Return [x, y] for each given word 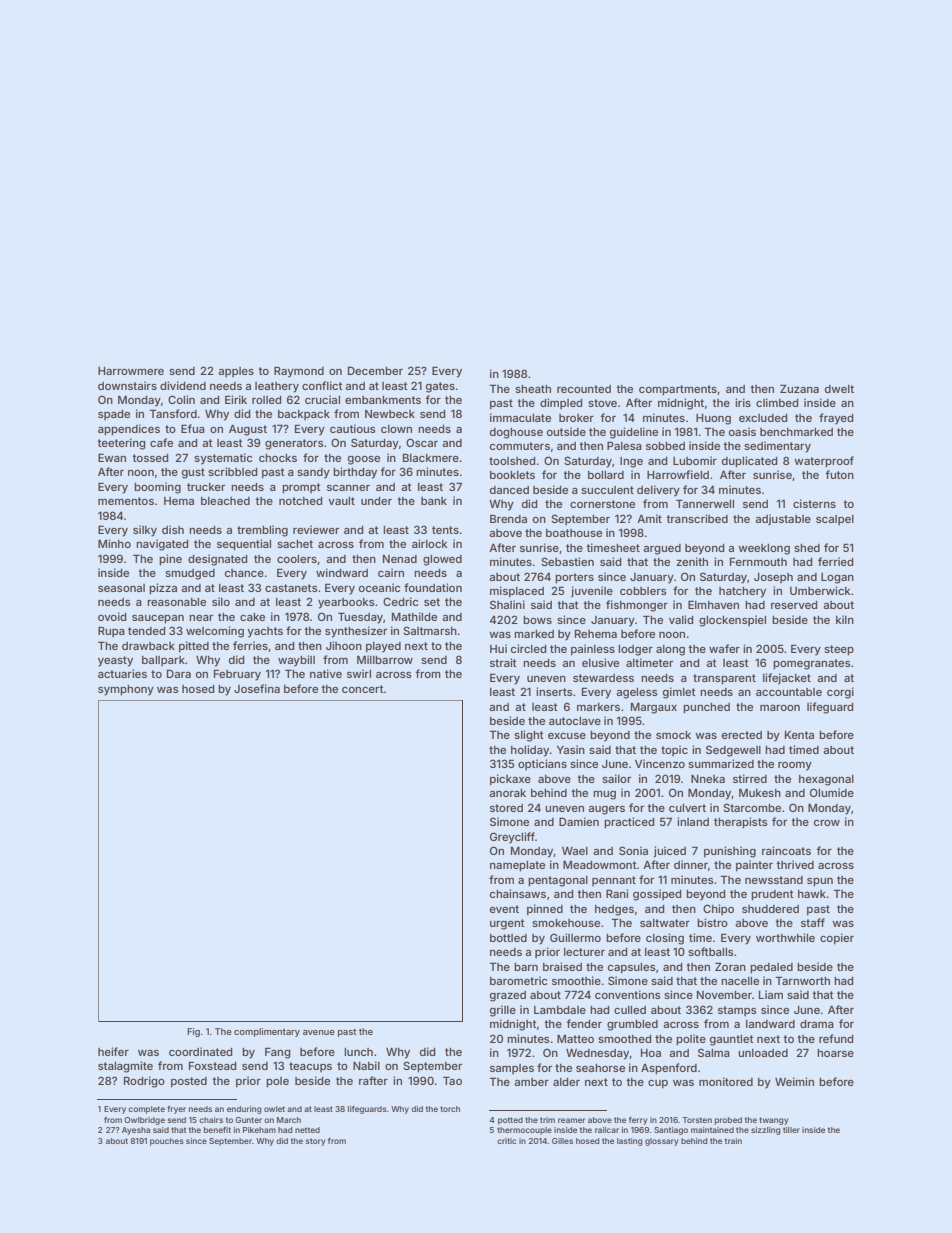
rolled [266, 400]
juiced [670, 851]
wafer [724, 648]
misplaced [517, 592]
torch [450, 1109]
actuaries [122, 673]
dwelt [839, 389]
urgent [507, 924]
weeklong [764, 549]
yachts [265, 632]
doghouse [516, 433]
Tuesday [360, 618]
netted [307, 1130]
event [504, 909]
